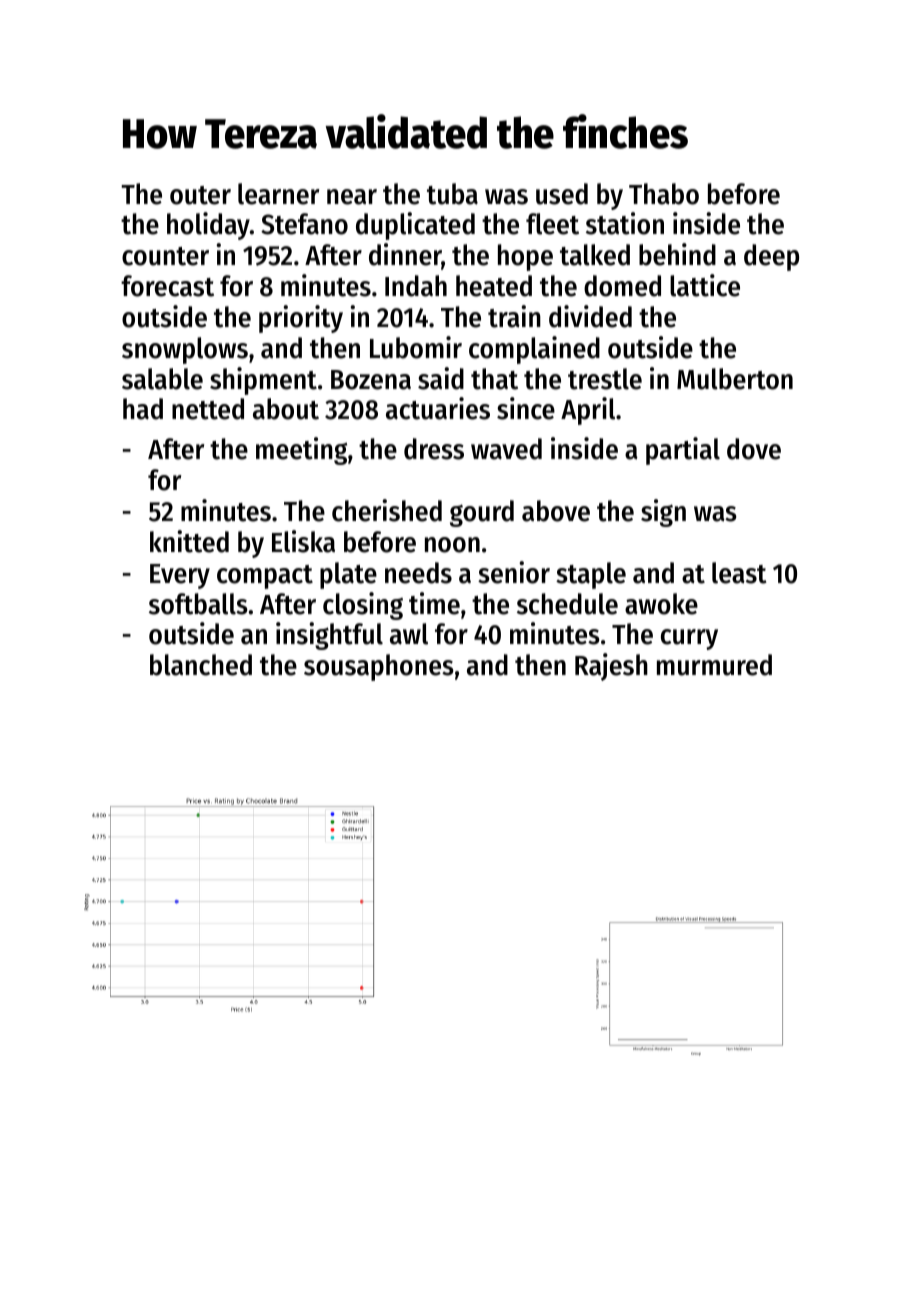 The width and height of the screenshot is (924, 1311). I want to click on snowplows, so click(185, 350).
